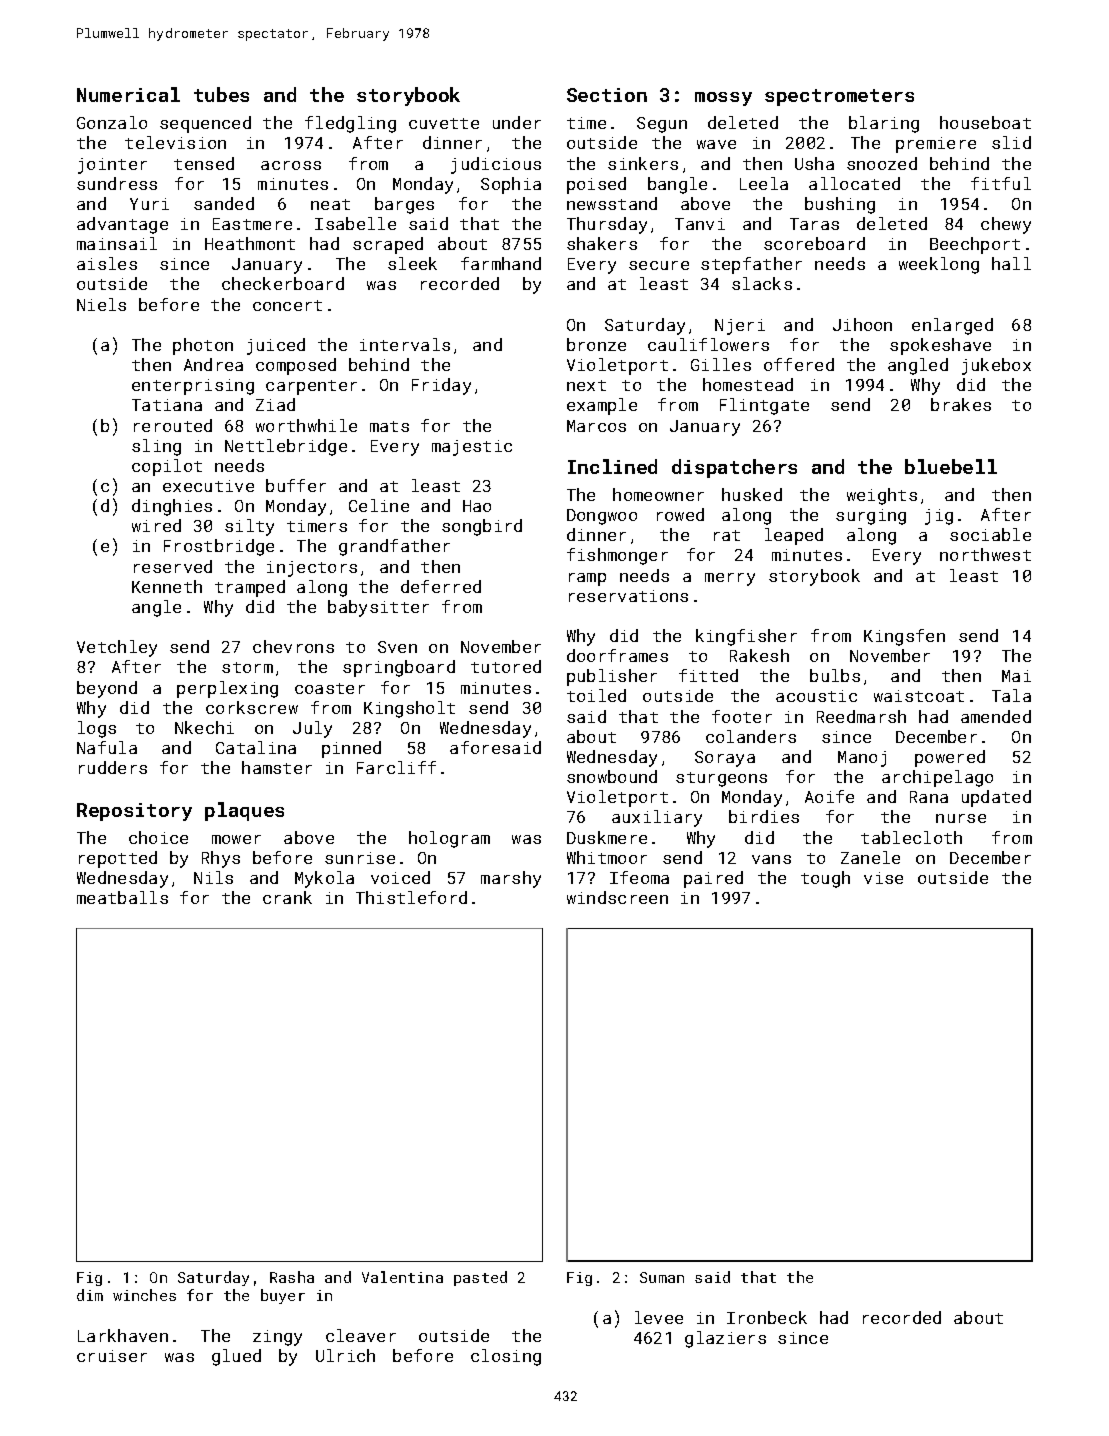 This screenshot has width=1109, height=1436. What do you see at coordinates (607, 95) in the screenshot?
I see `Section` at bounding box center [607, 95].
